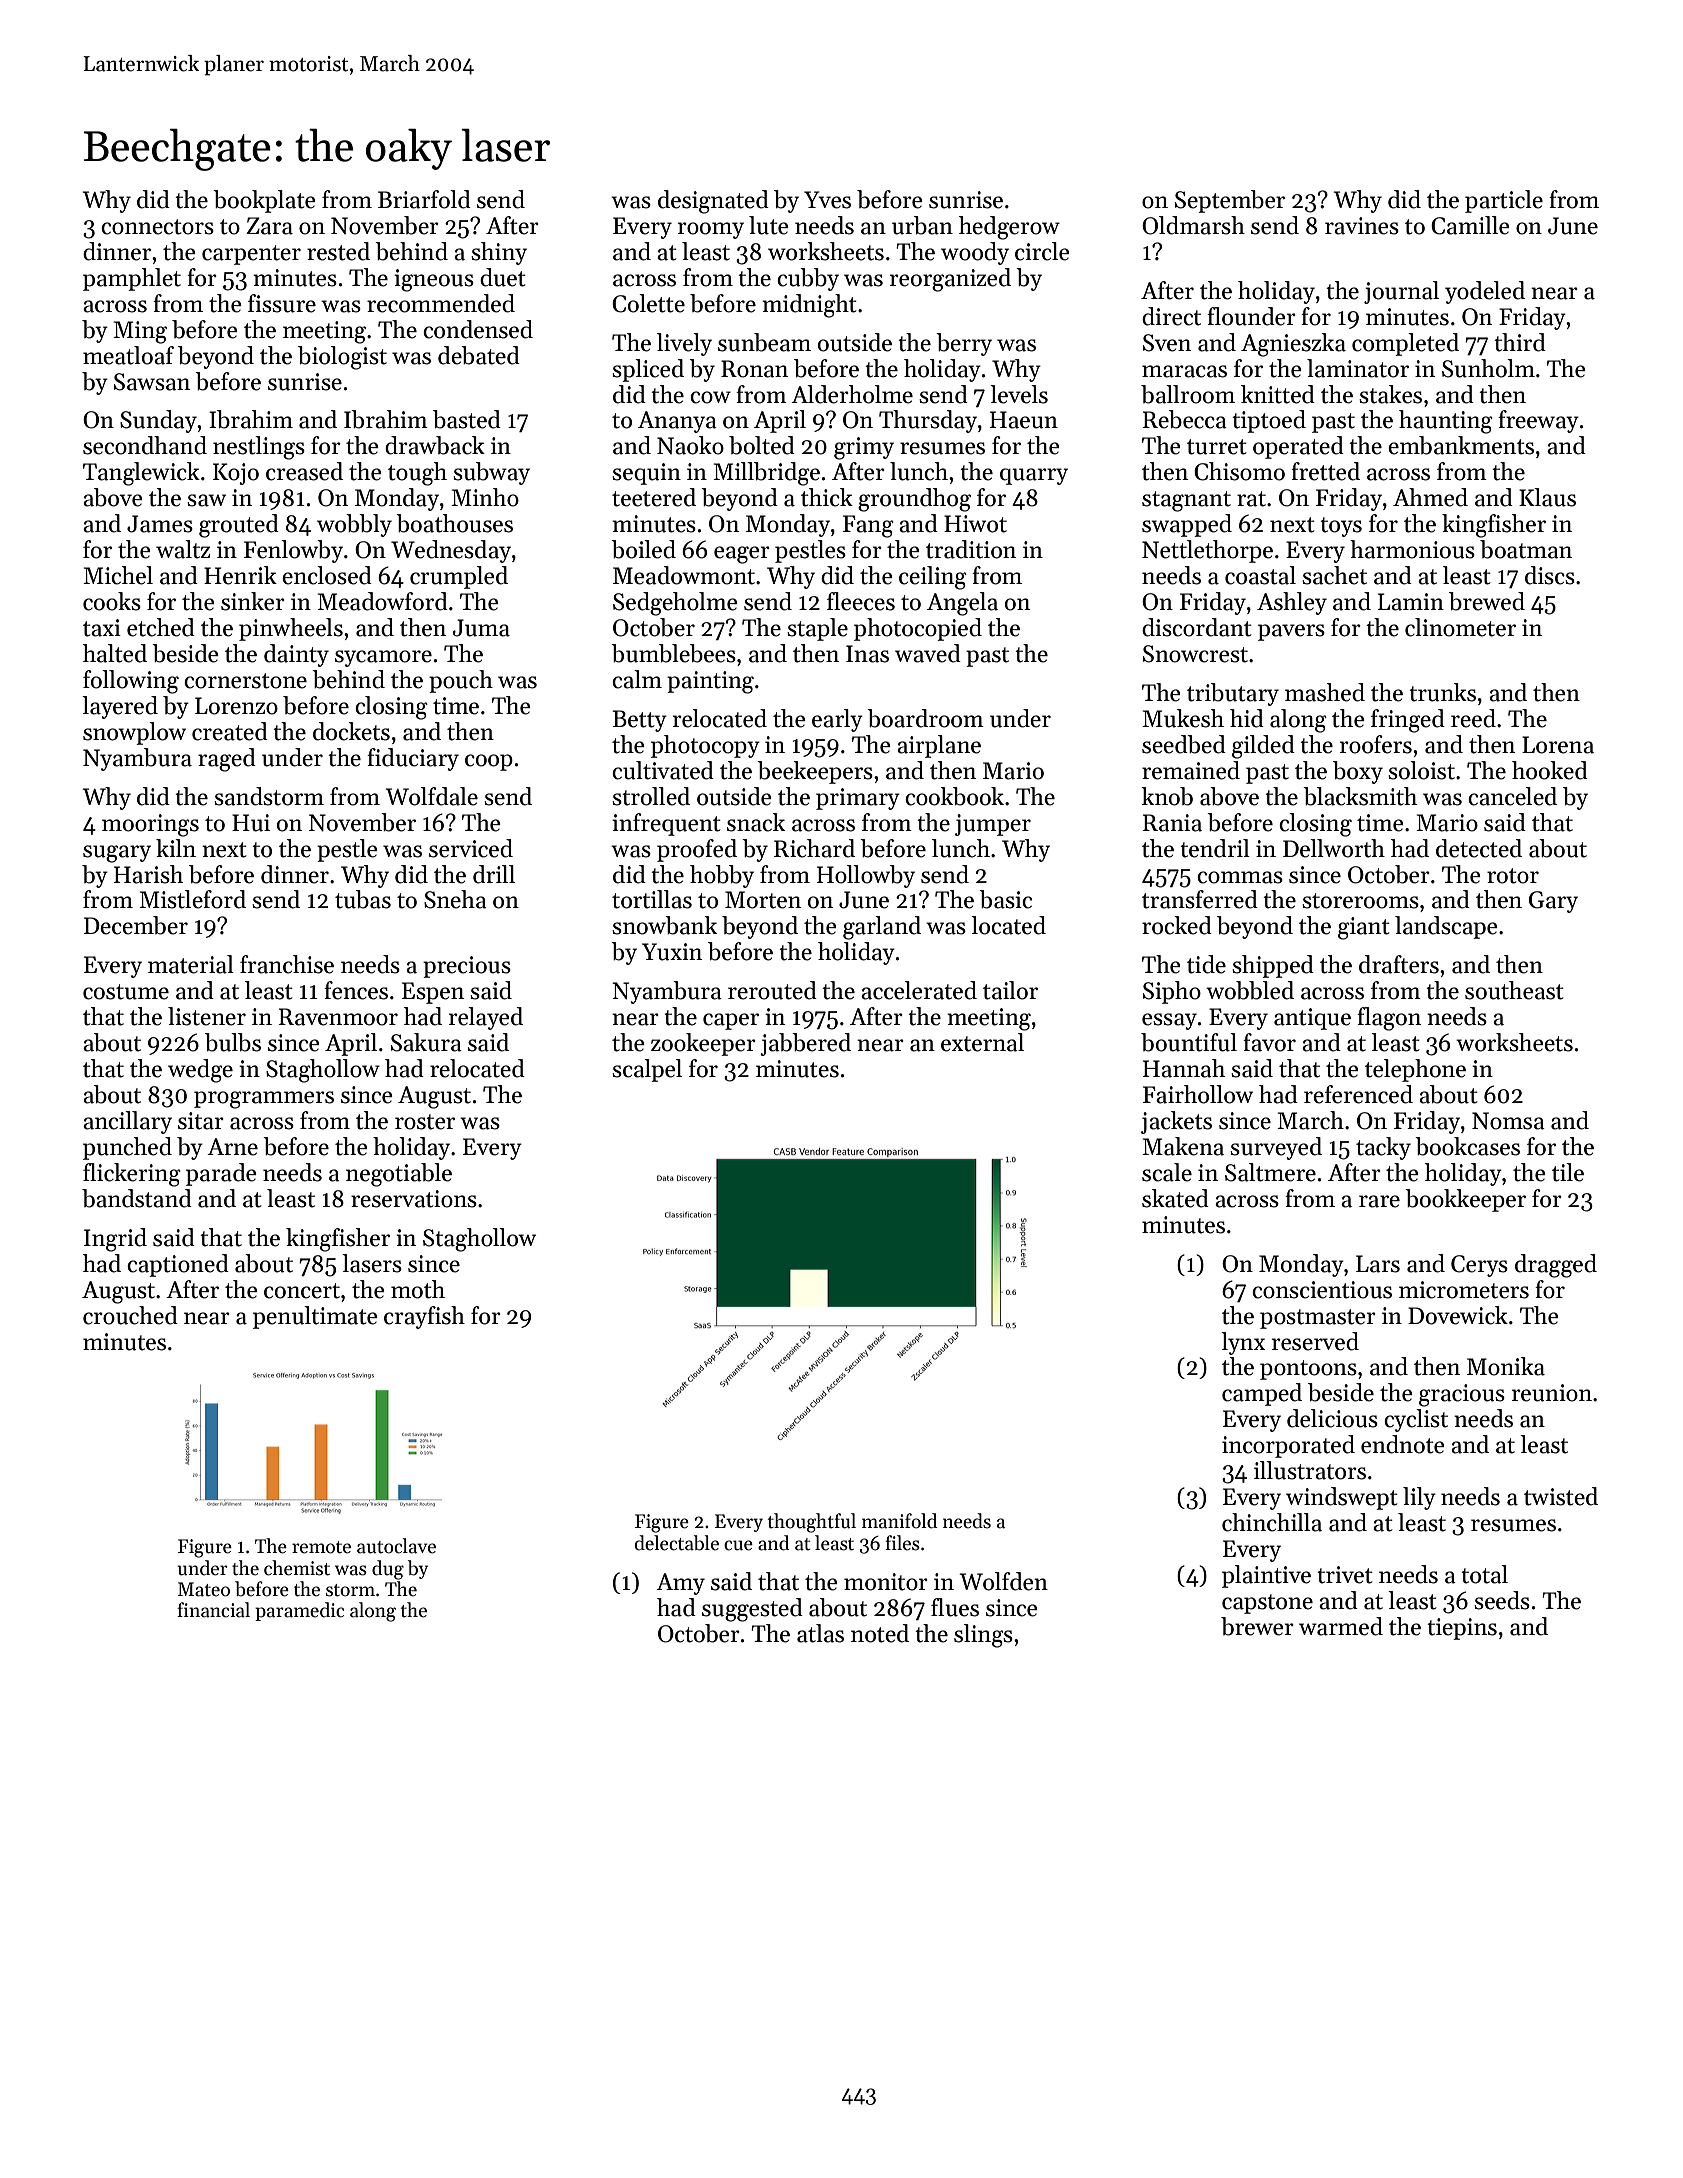  What do you see at coordinates (157, 227) in the screenshot?
I see `connectors` at bounding box center [157, 227].
